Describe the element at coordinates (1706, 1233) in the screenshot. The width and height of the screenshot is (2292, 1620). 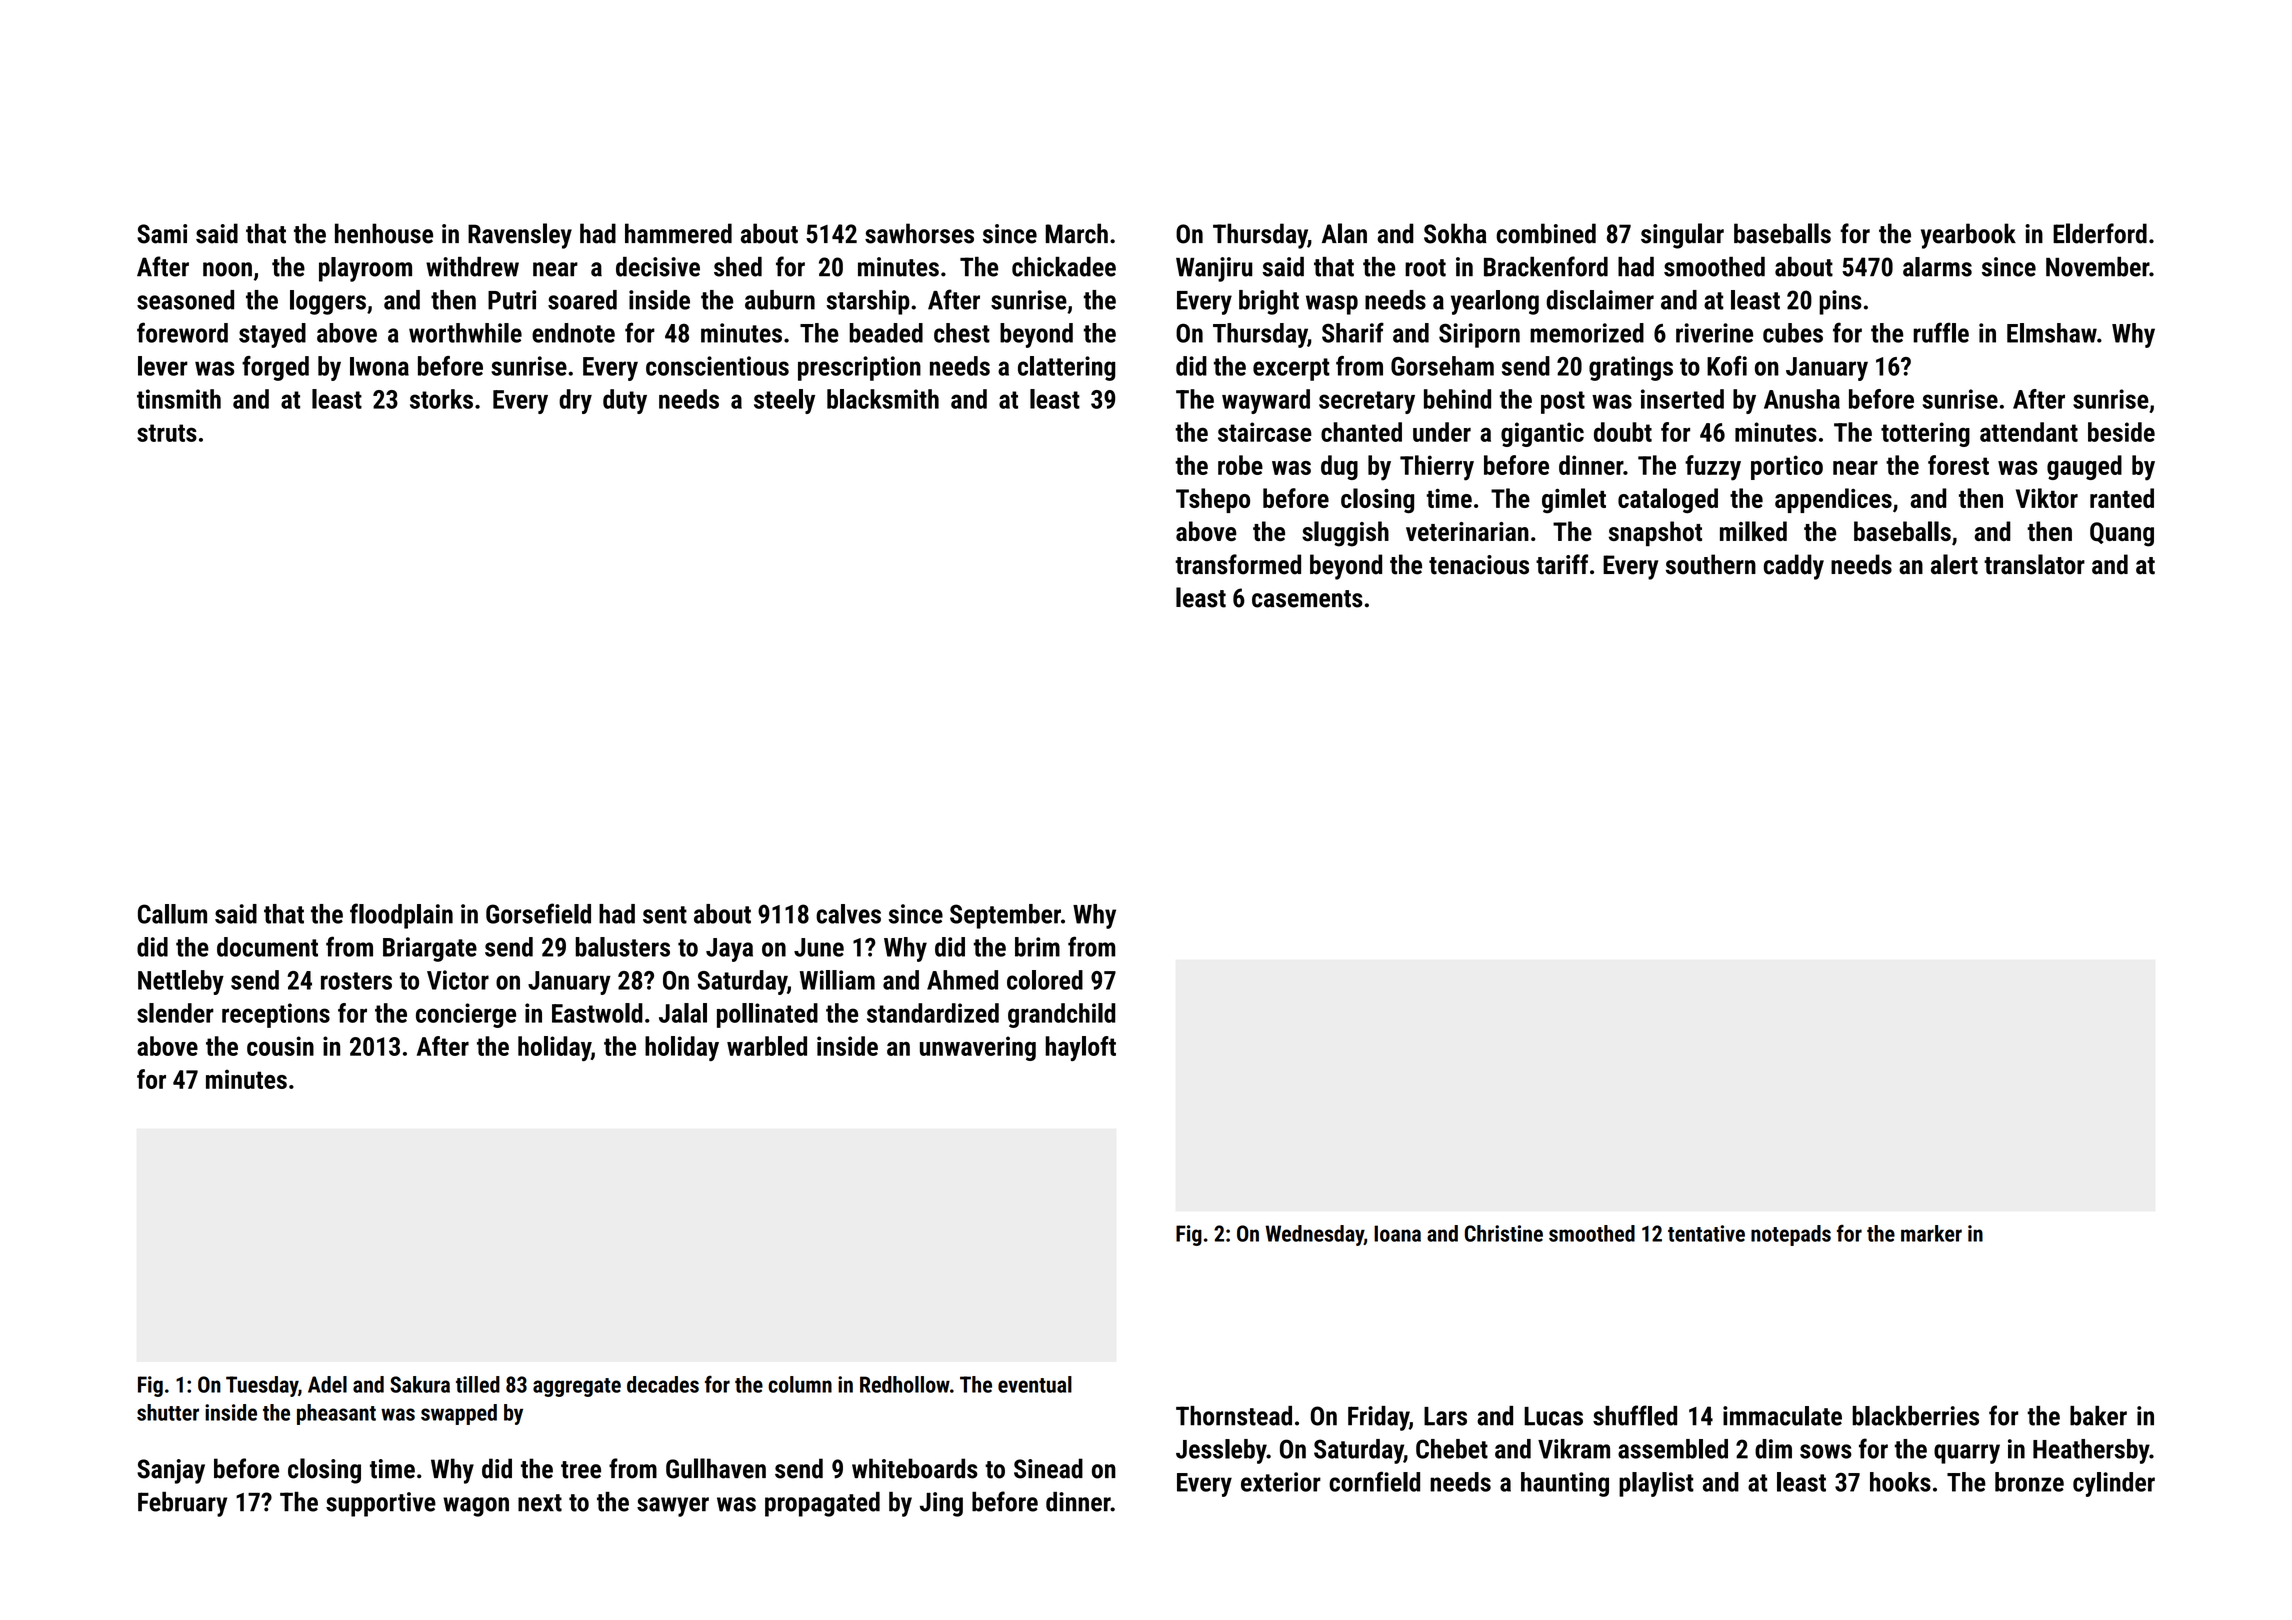
I see `tentative` at that location.
